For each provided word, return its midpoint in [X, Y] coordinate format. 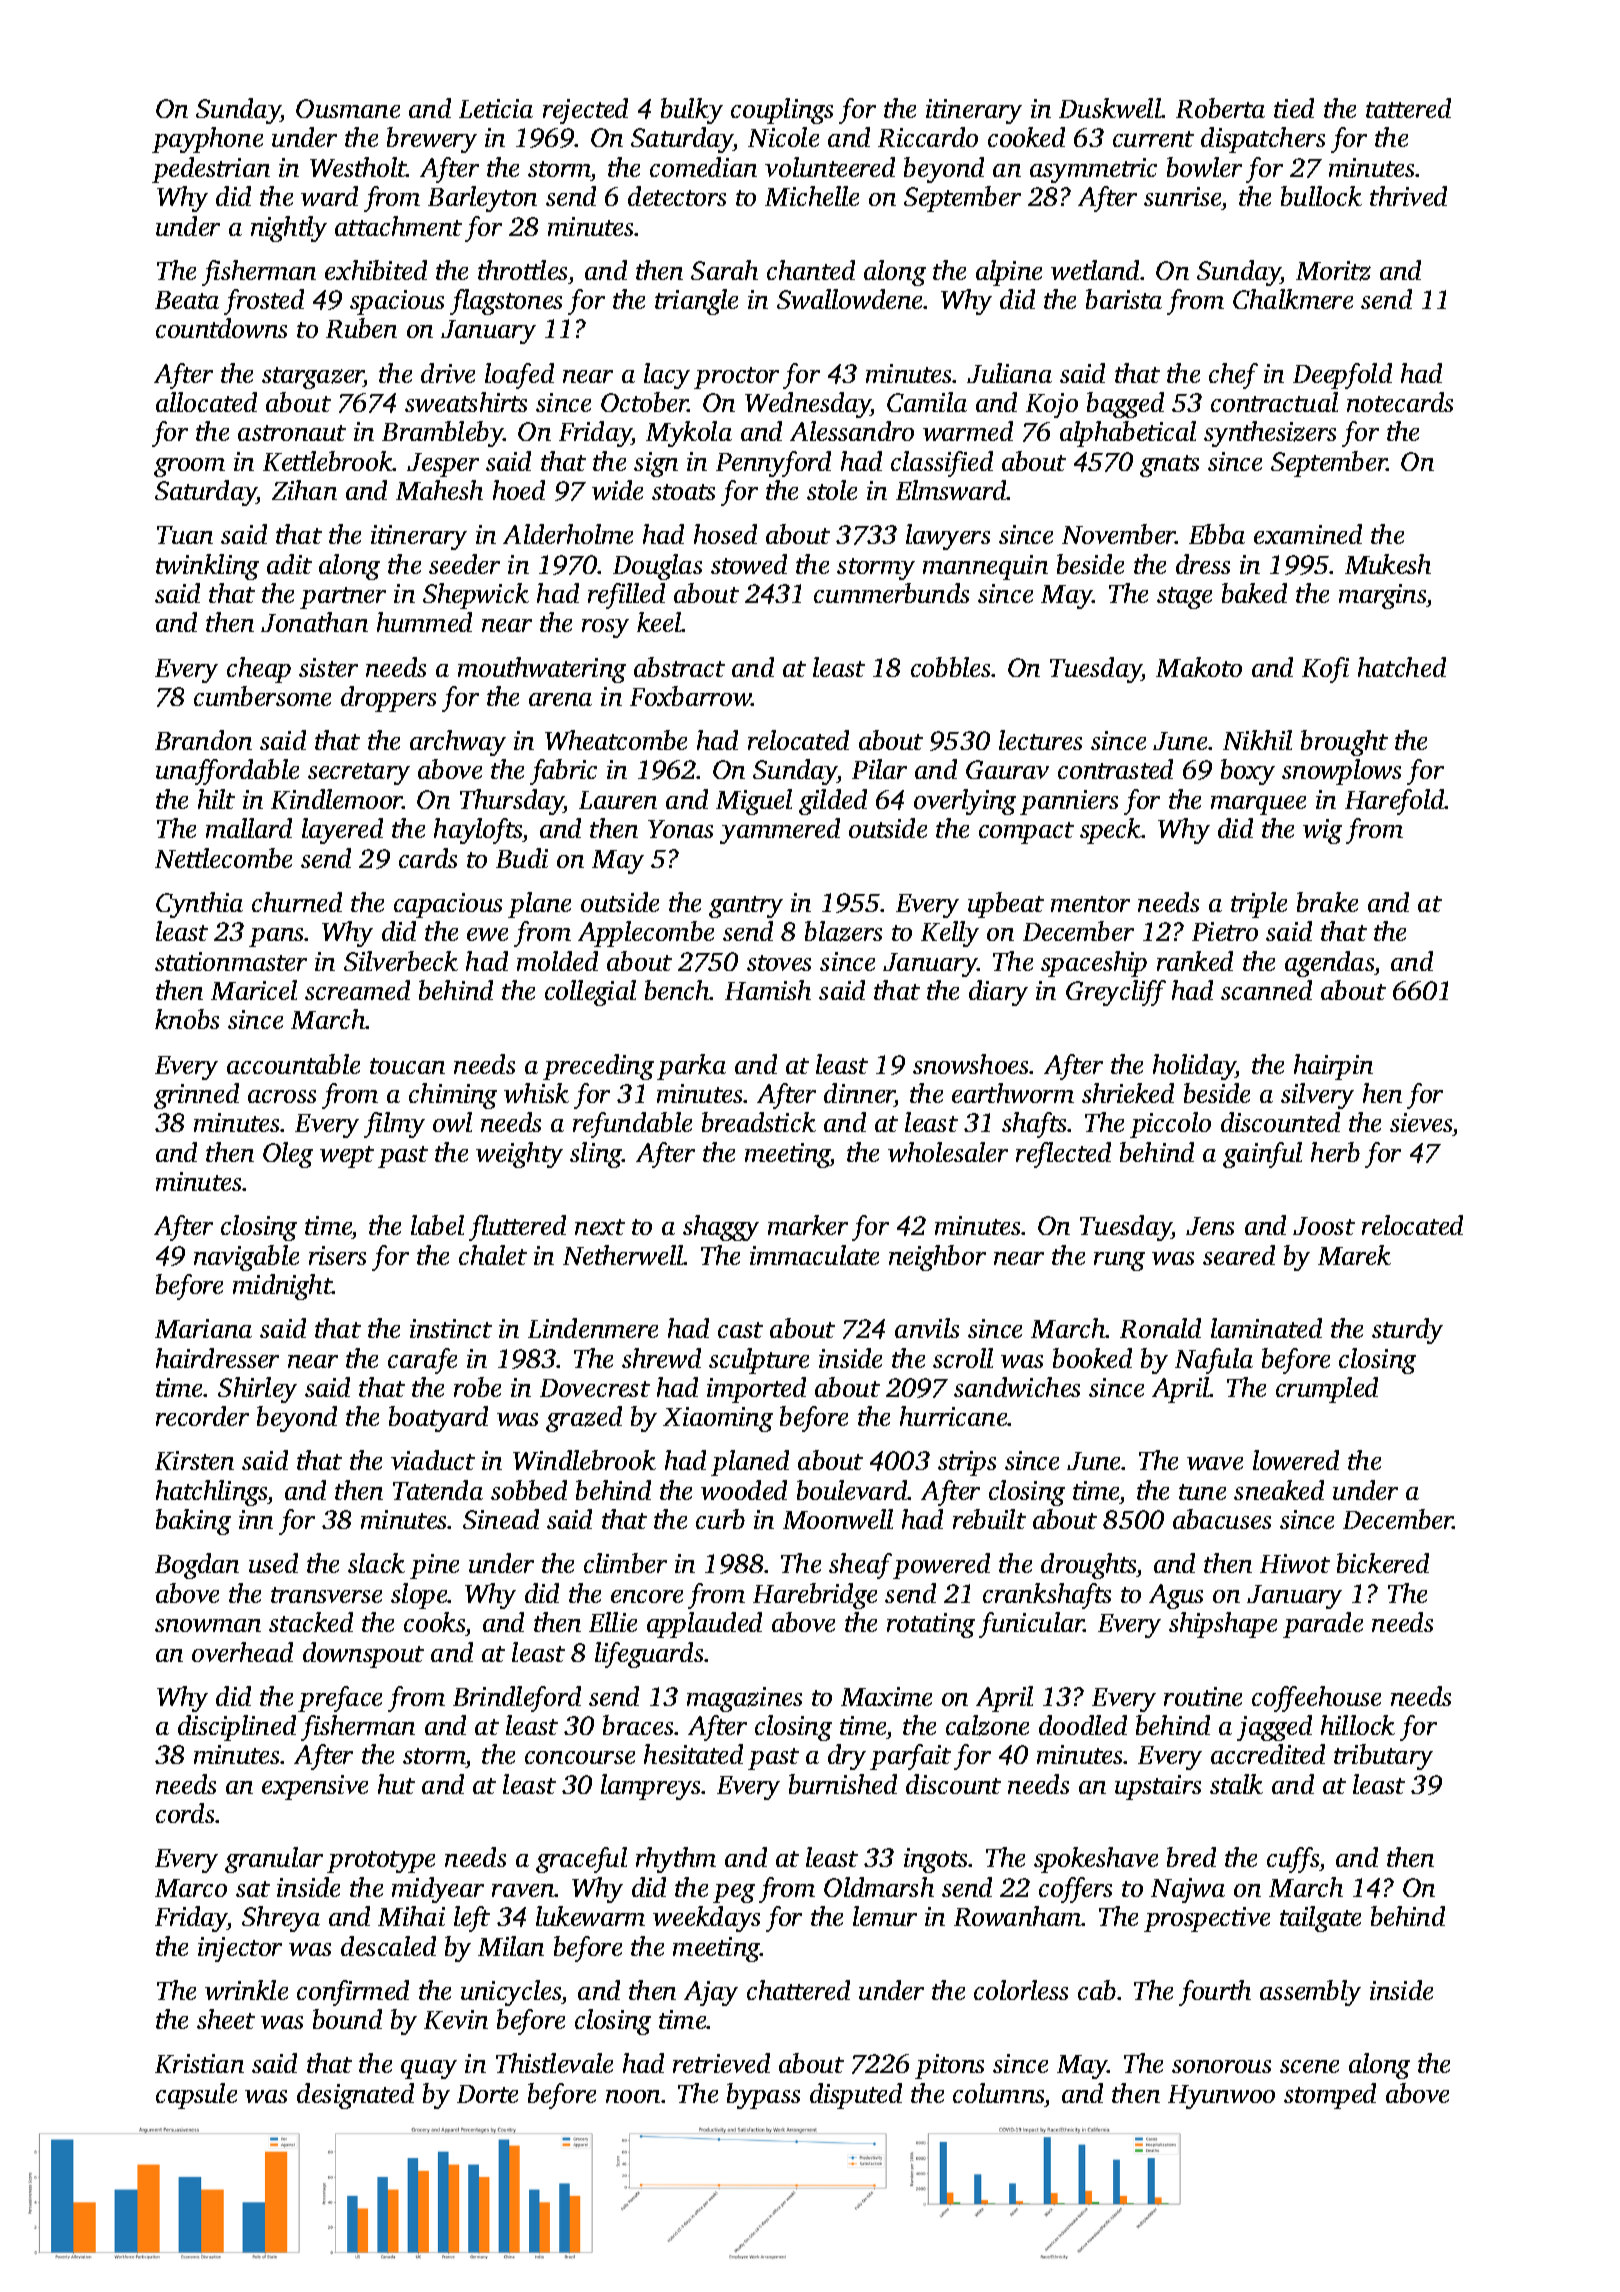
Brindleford [517, 1699]
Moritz [1333, 271]
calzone [987, 1725]
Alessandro [852, 431]
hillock [1358, 1725]
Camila [927, 402]
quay [429, 2069]
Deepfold [1342, 376]
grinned [196, 1096]
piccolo [1170, 1125]
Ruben [361, 328]
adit [289, 564]
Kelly [950, 934]
